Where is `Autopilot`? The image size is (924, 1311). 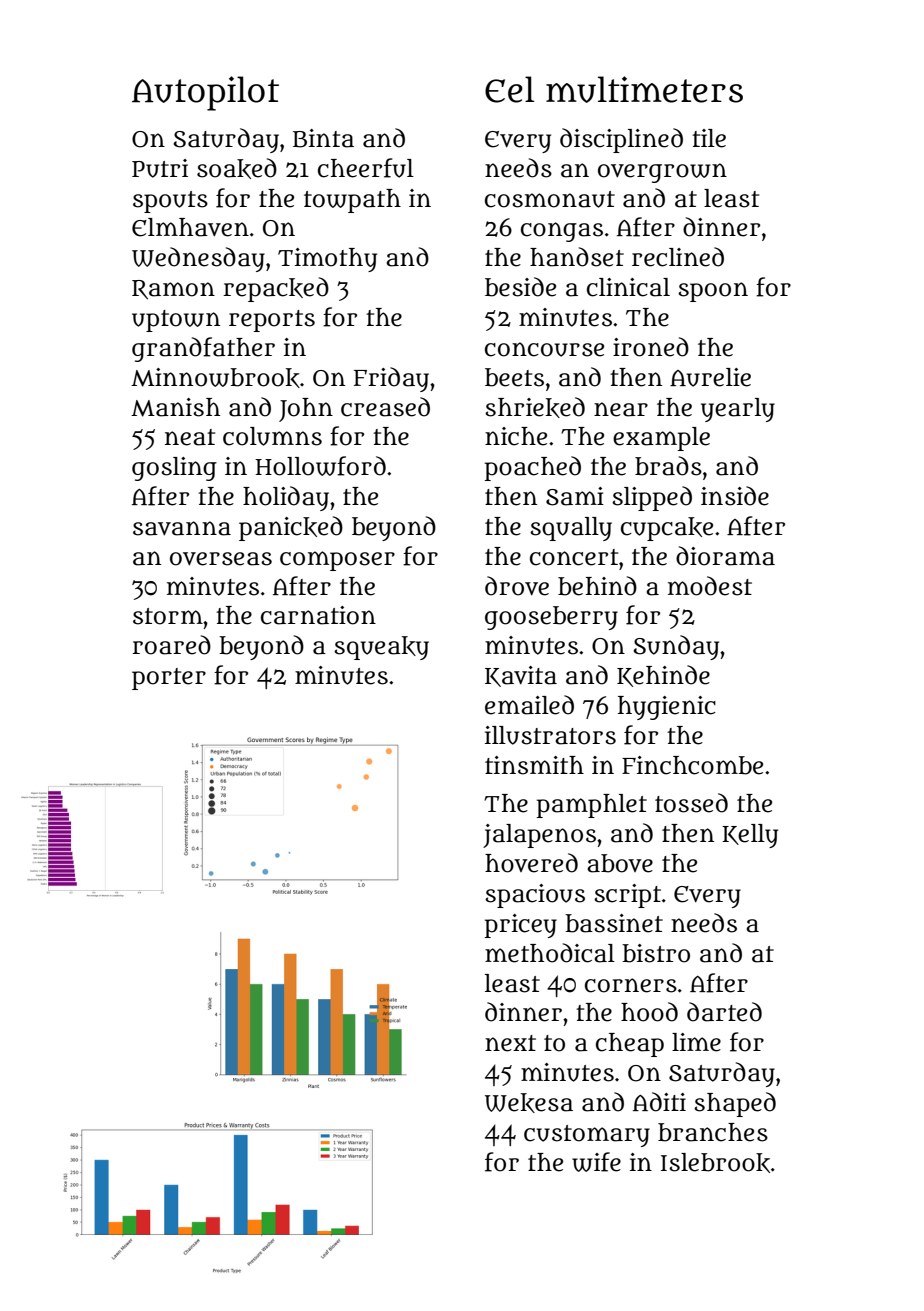 Autopilot is located at coordinates (205, 93).
